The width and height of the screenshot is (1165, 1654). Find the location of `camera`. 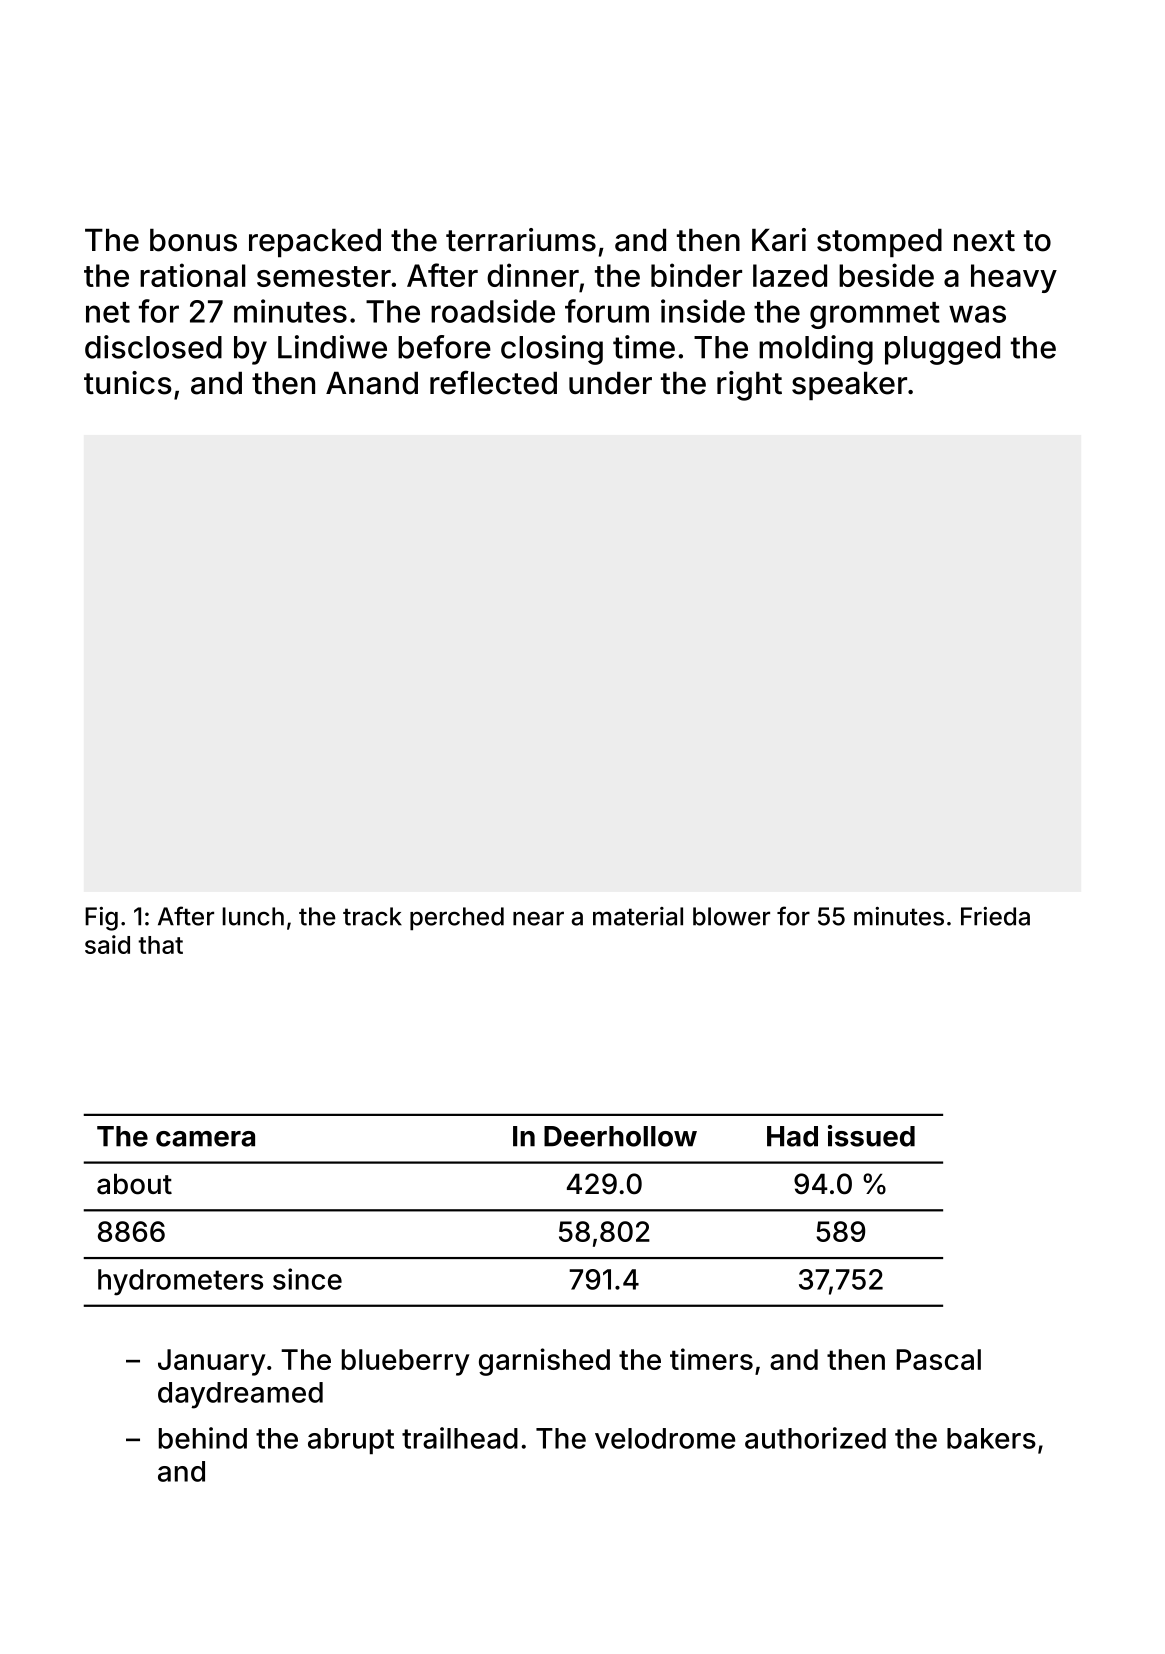

camera is located at coordinates (205, 1139).
